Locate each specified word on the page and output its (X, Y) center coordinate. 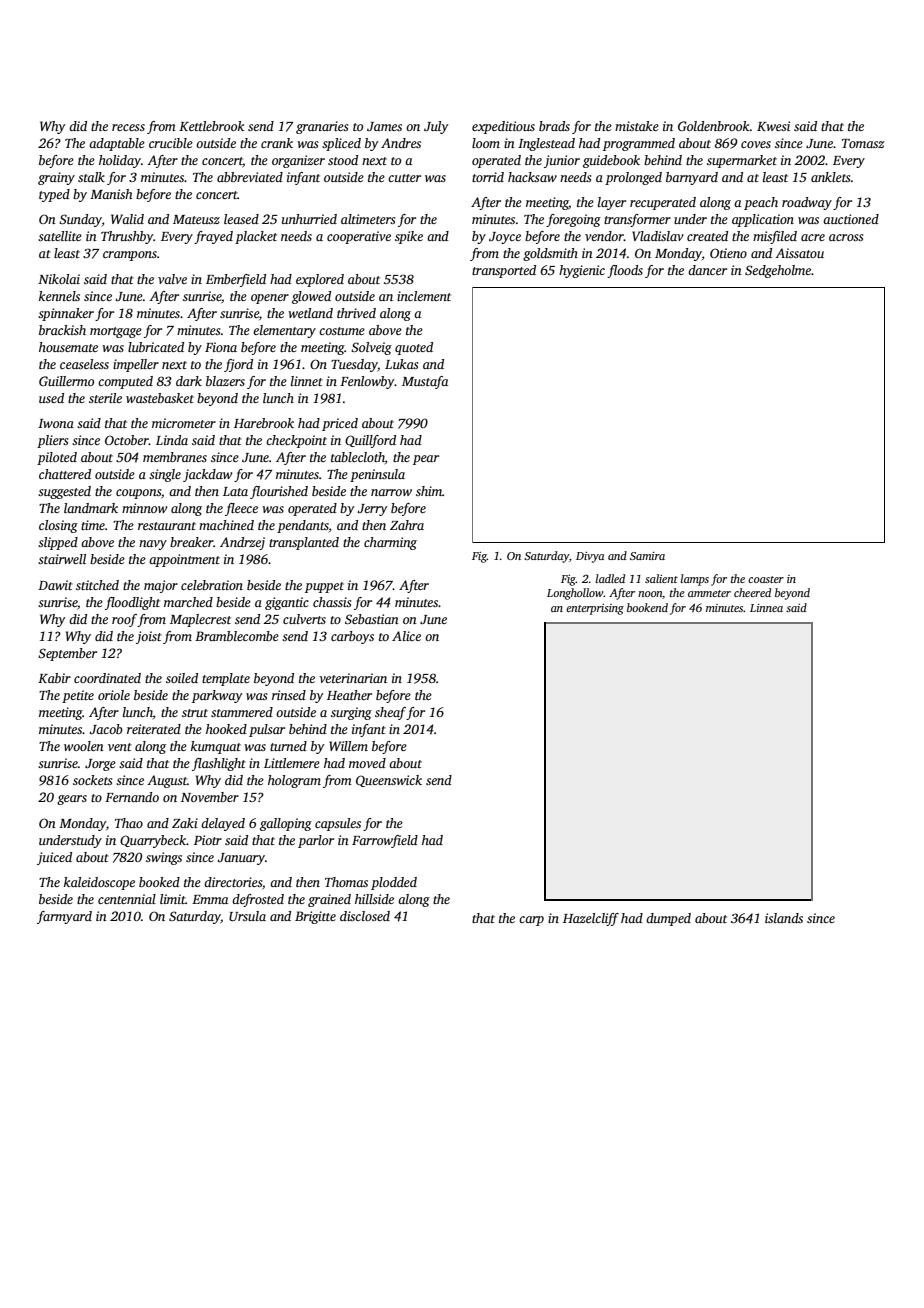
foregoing (573, 220)
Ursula (247, 916)
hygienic (582, 271)
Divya (590, 557)
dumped (668, 919)
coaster (766, 579)
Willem (348, 746)
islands (784, 918)
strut (195, 713)
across (846, 237)
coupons (138, 494)
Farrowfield (385, 841)
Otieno (728, 253)
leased (241, 219)
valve (172, 279)
